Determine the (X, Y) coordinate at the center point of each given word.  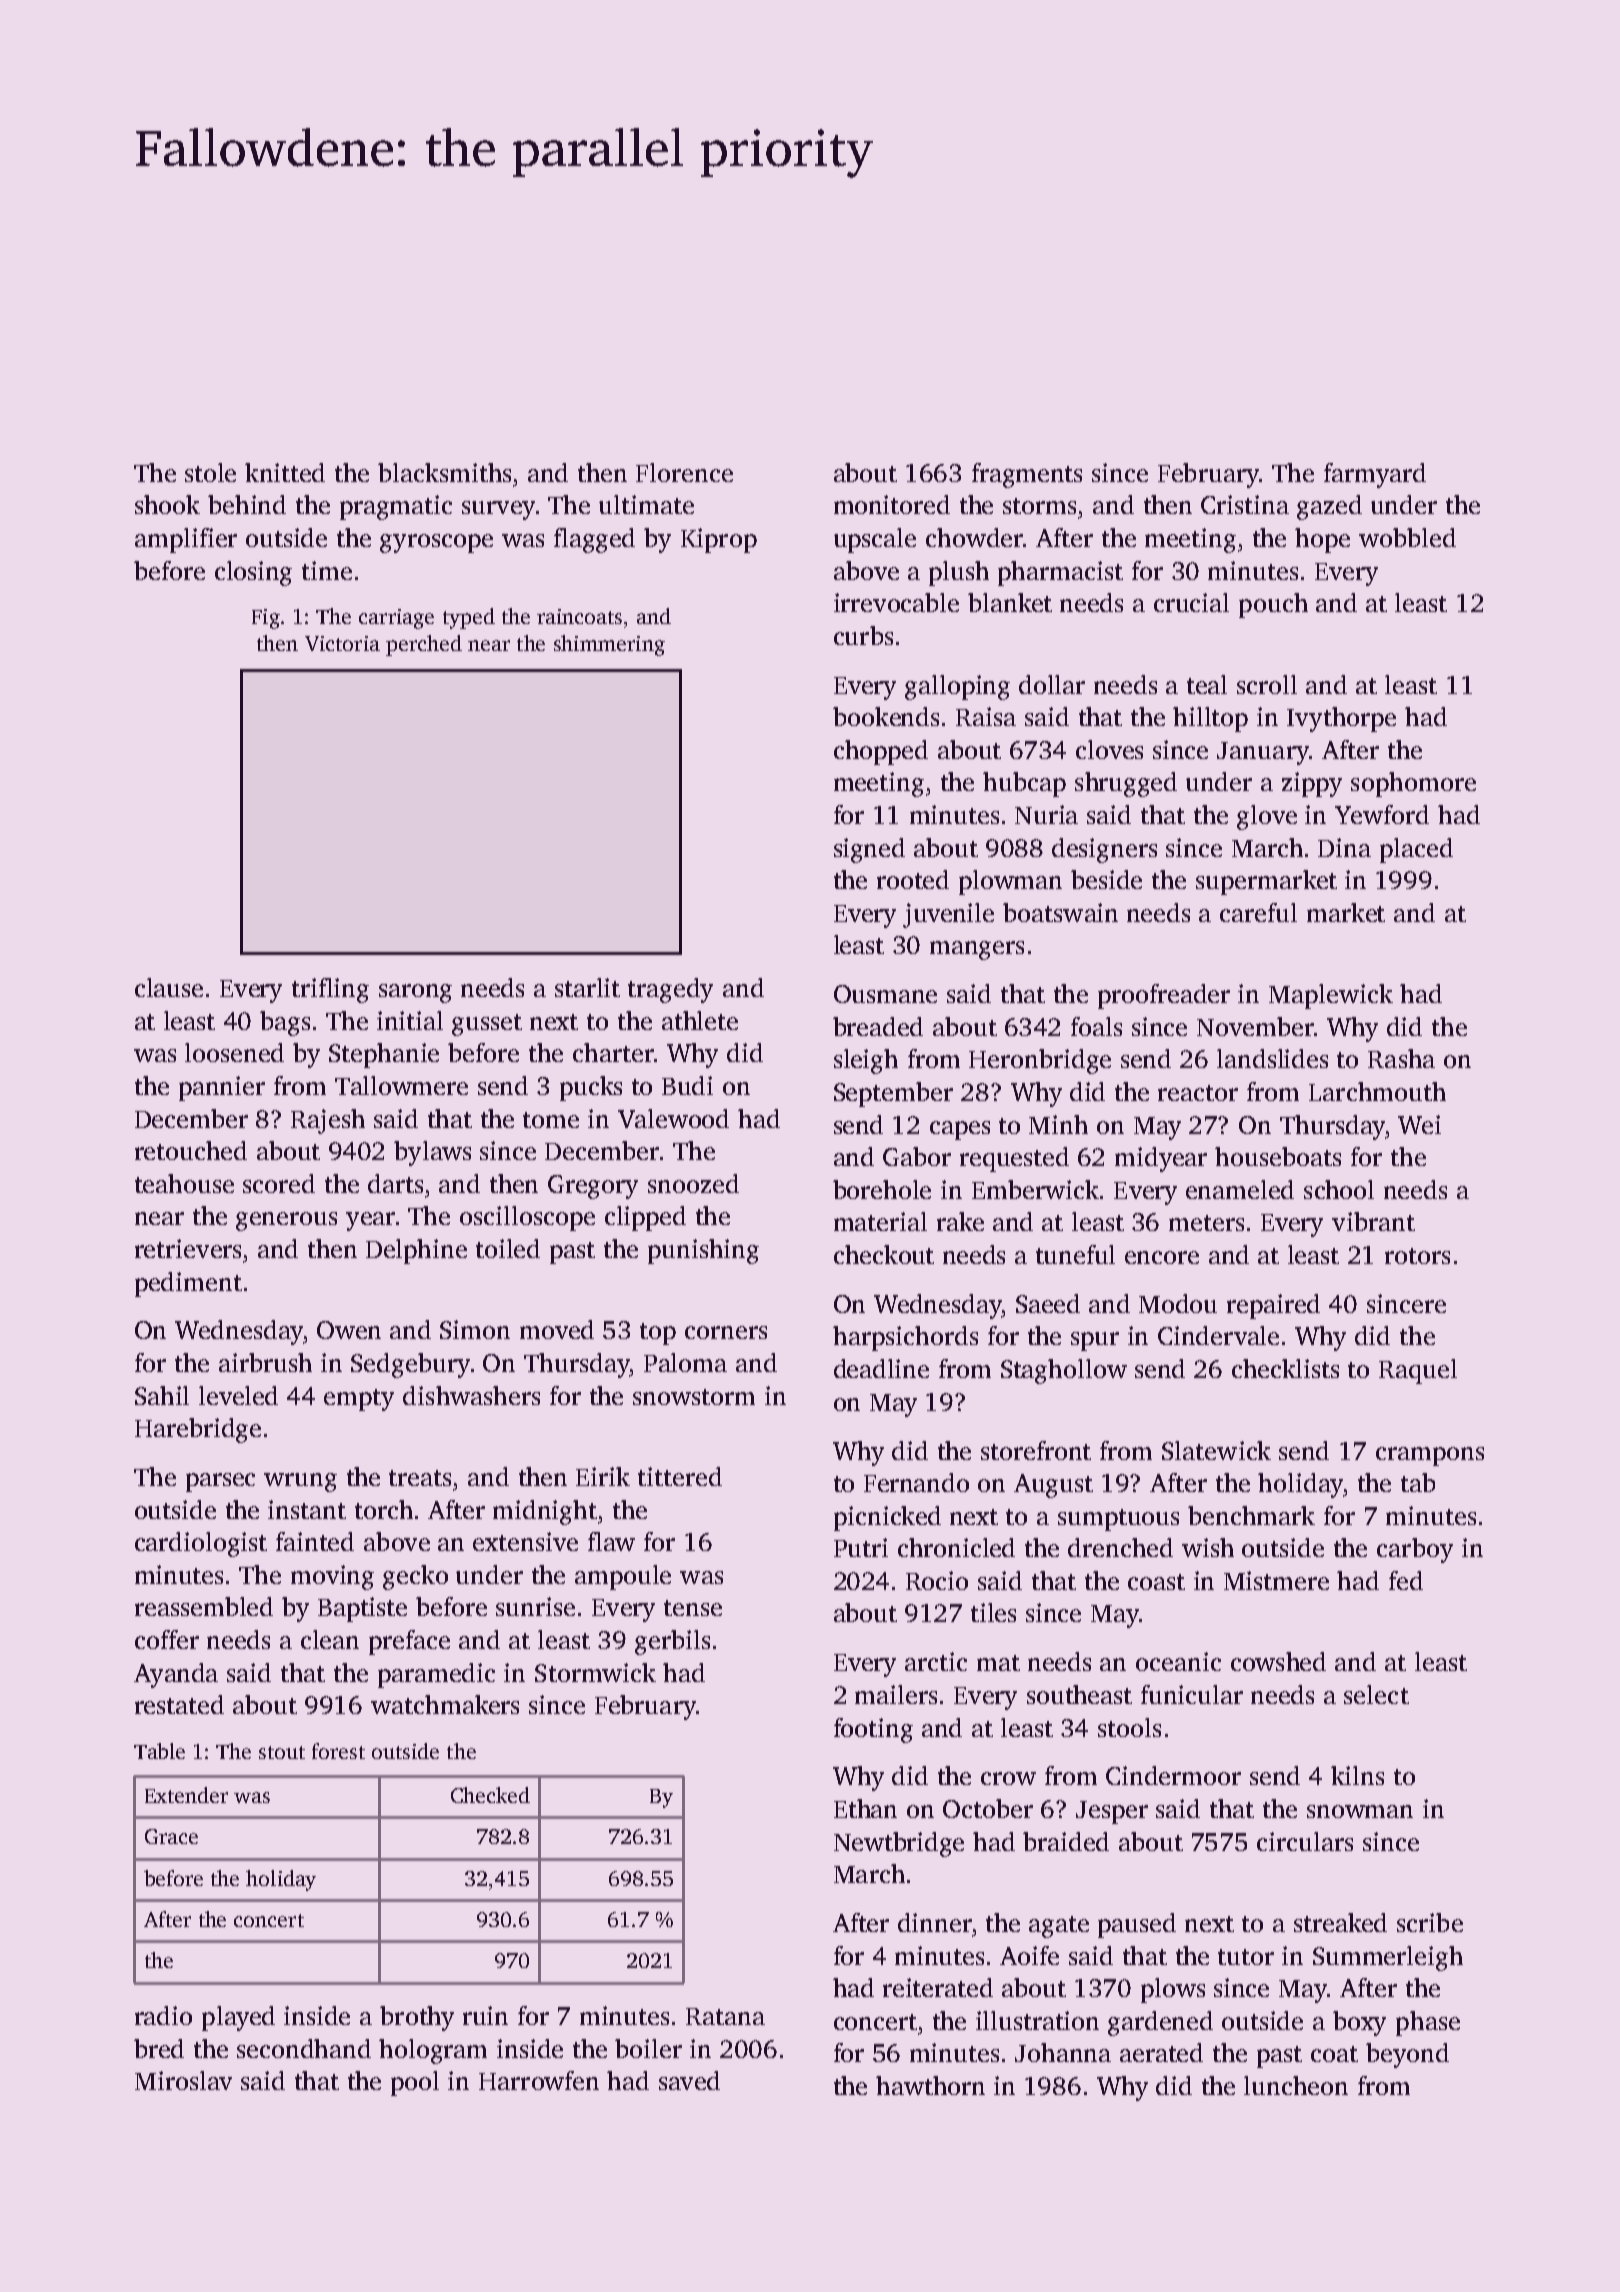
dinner (935, 1922)
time (327, 570)
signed (869, 850)
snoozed (693, 1183)
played (238, 2018)
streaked (1340, 1922)
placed (1416, 850)
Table (159, 1751)
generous (286, 1221)
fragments (1027, 475)
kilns (1357, 1775)
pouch (1273, 605)
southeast (1079, 1694)
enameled (1240, 1189)
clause (169, 987)
